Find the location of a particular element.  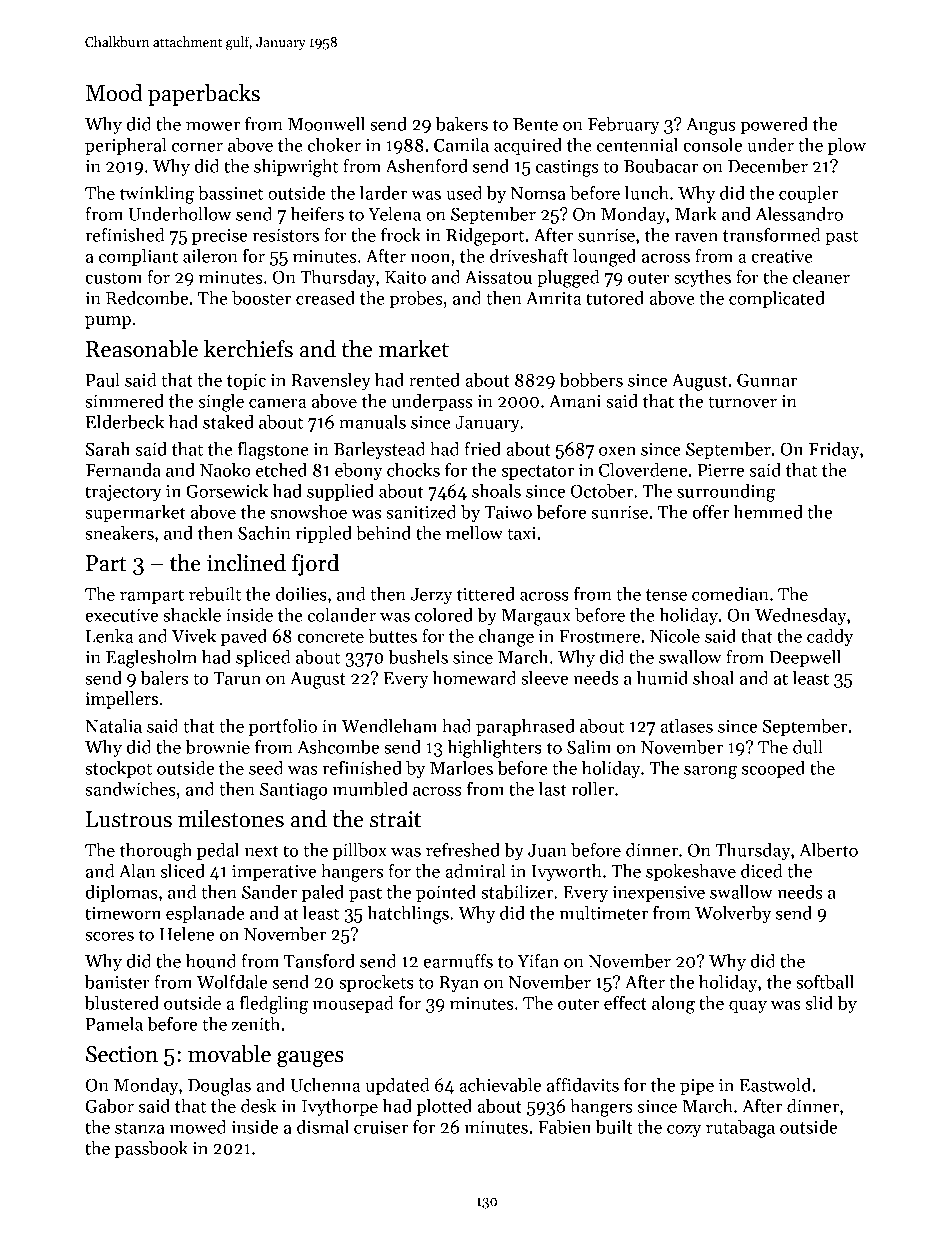

rutabaga is located at coordinates (740, 1129).
